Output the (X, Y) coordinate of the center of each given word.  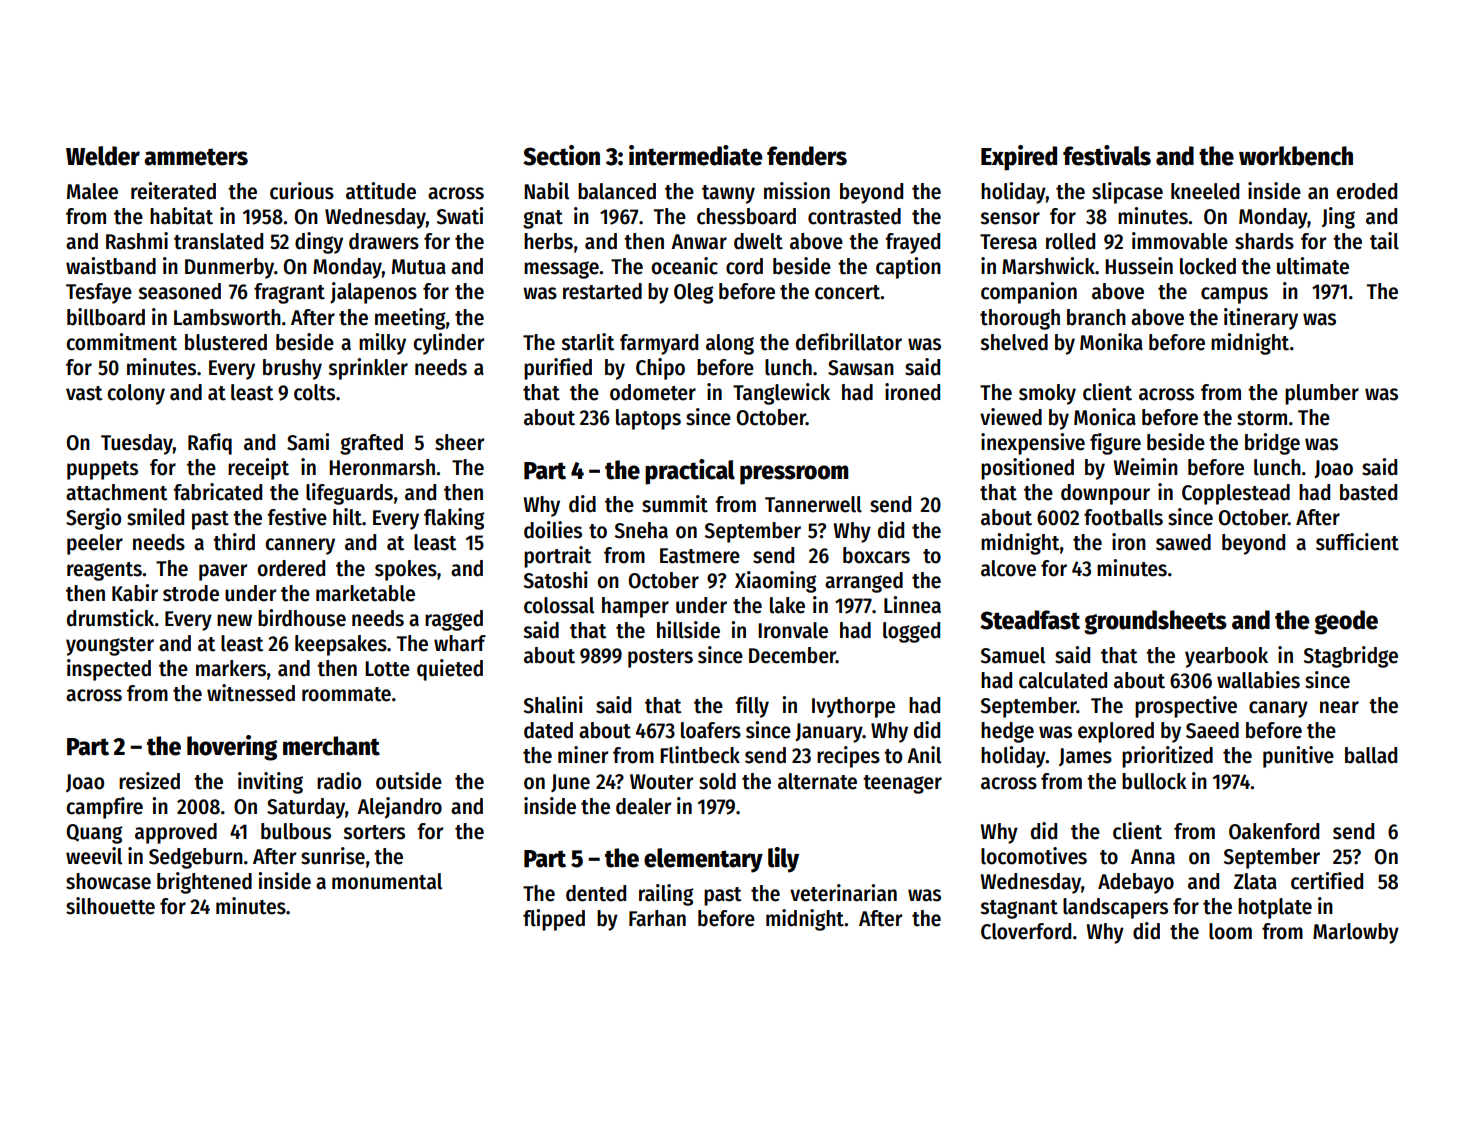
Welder (103, 156)
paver (223, 572)
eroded (1366, 191)
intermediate (696, 155)
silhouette (110, 906)
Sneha (641, 530)
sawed (1183, 542)
